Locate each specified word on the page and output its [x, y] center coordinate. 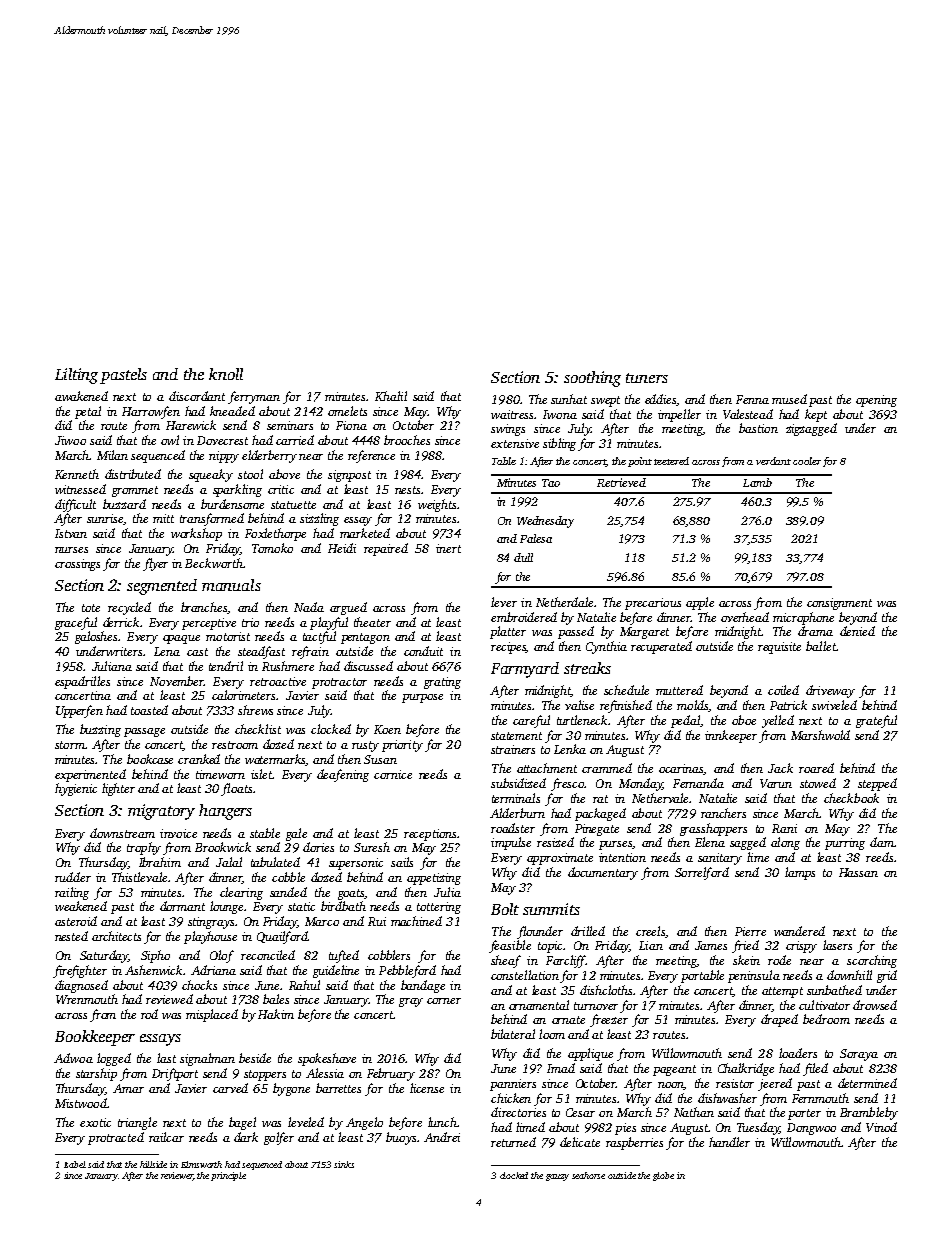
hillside [153, 1164]
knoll [226, 374]
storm [70, 745]
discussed [368, 666]
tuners [647, 378]
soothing [592, 379]
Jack [780, 768]
